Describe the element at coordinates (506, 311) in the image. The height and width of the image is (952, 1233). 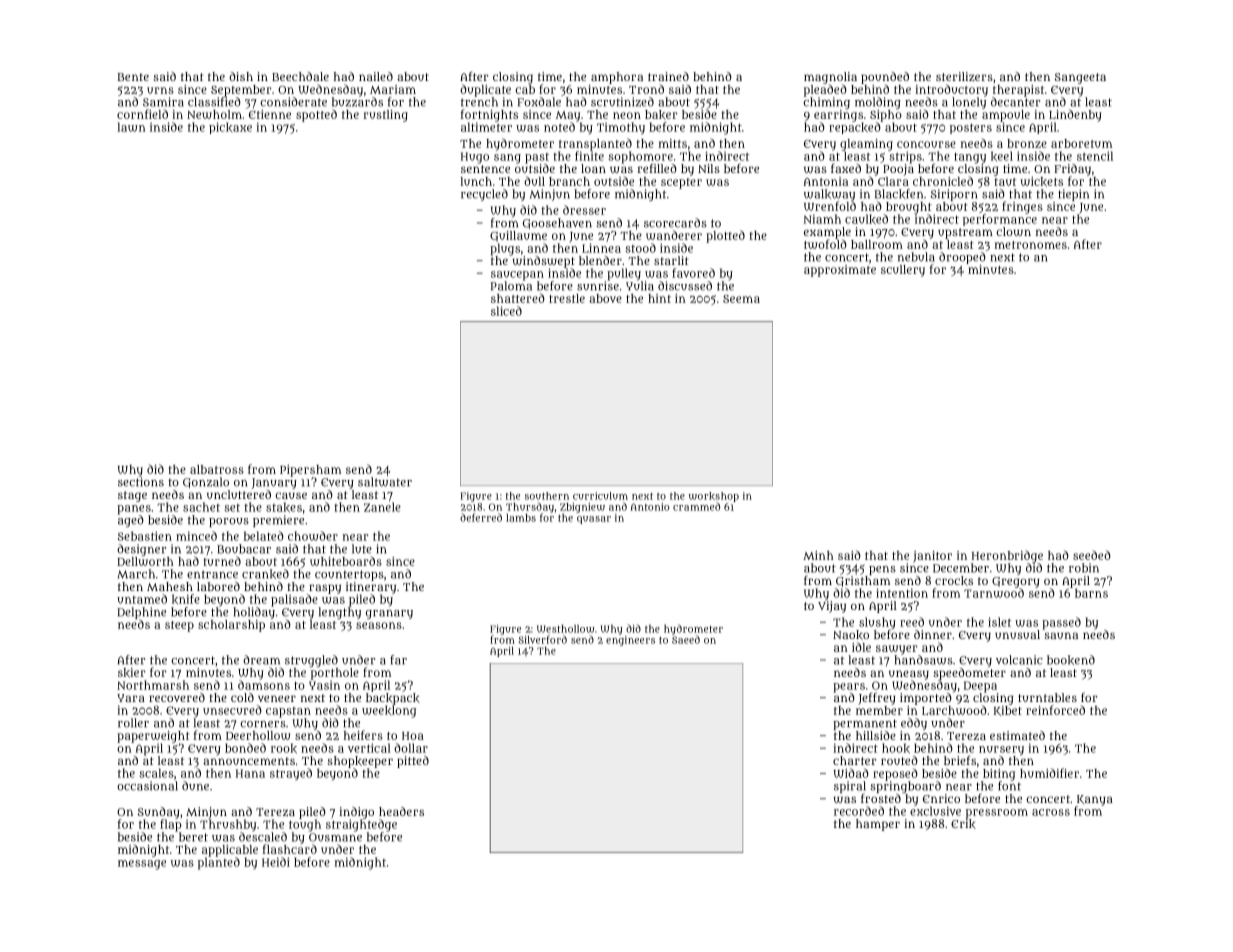
I see `sliced` at that location.
